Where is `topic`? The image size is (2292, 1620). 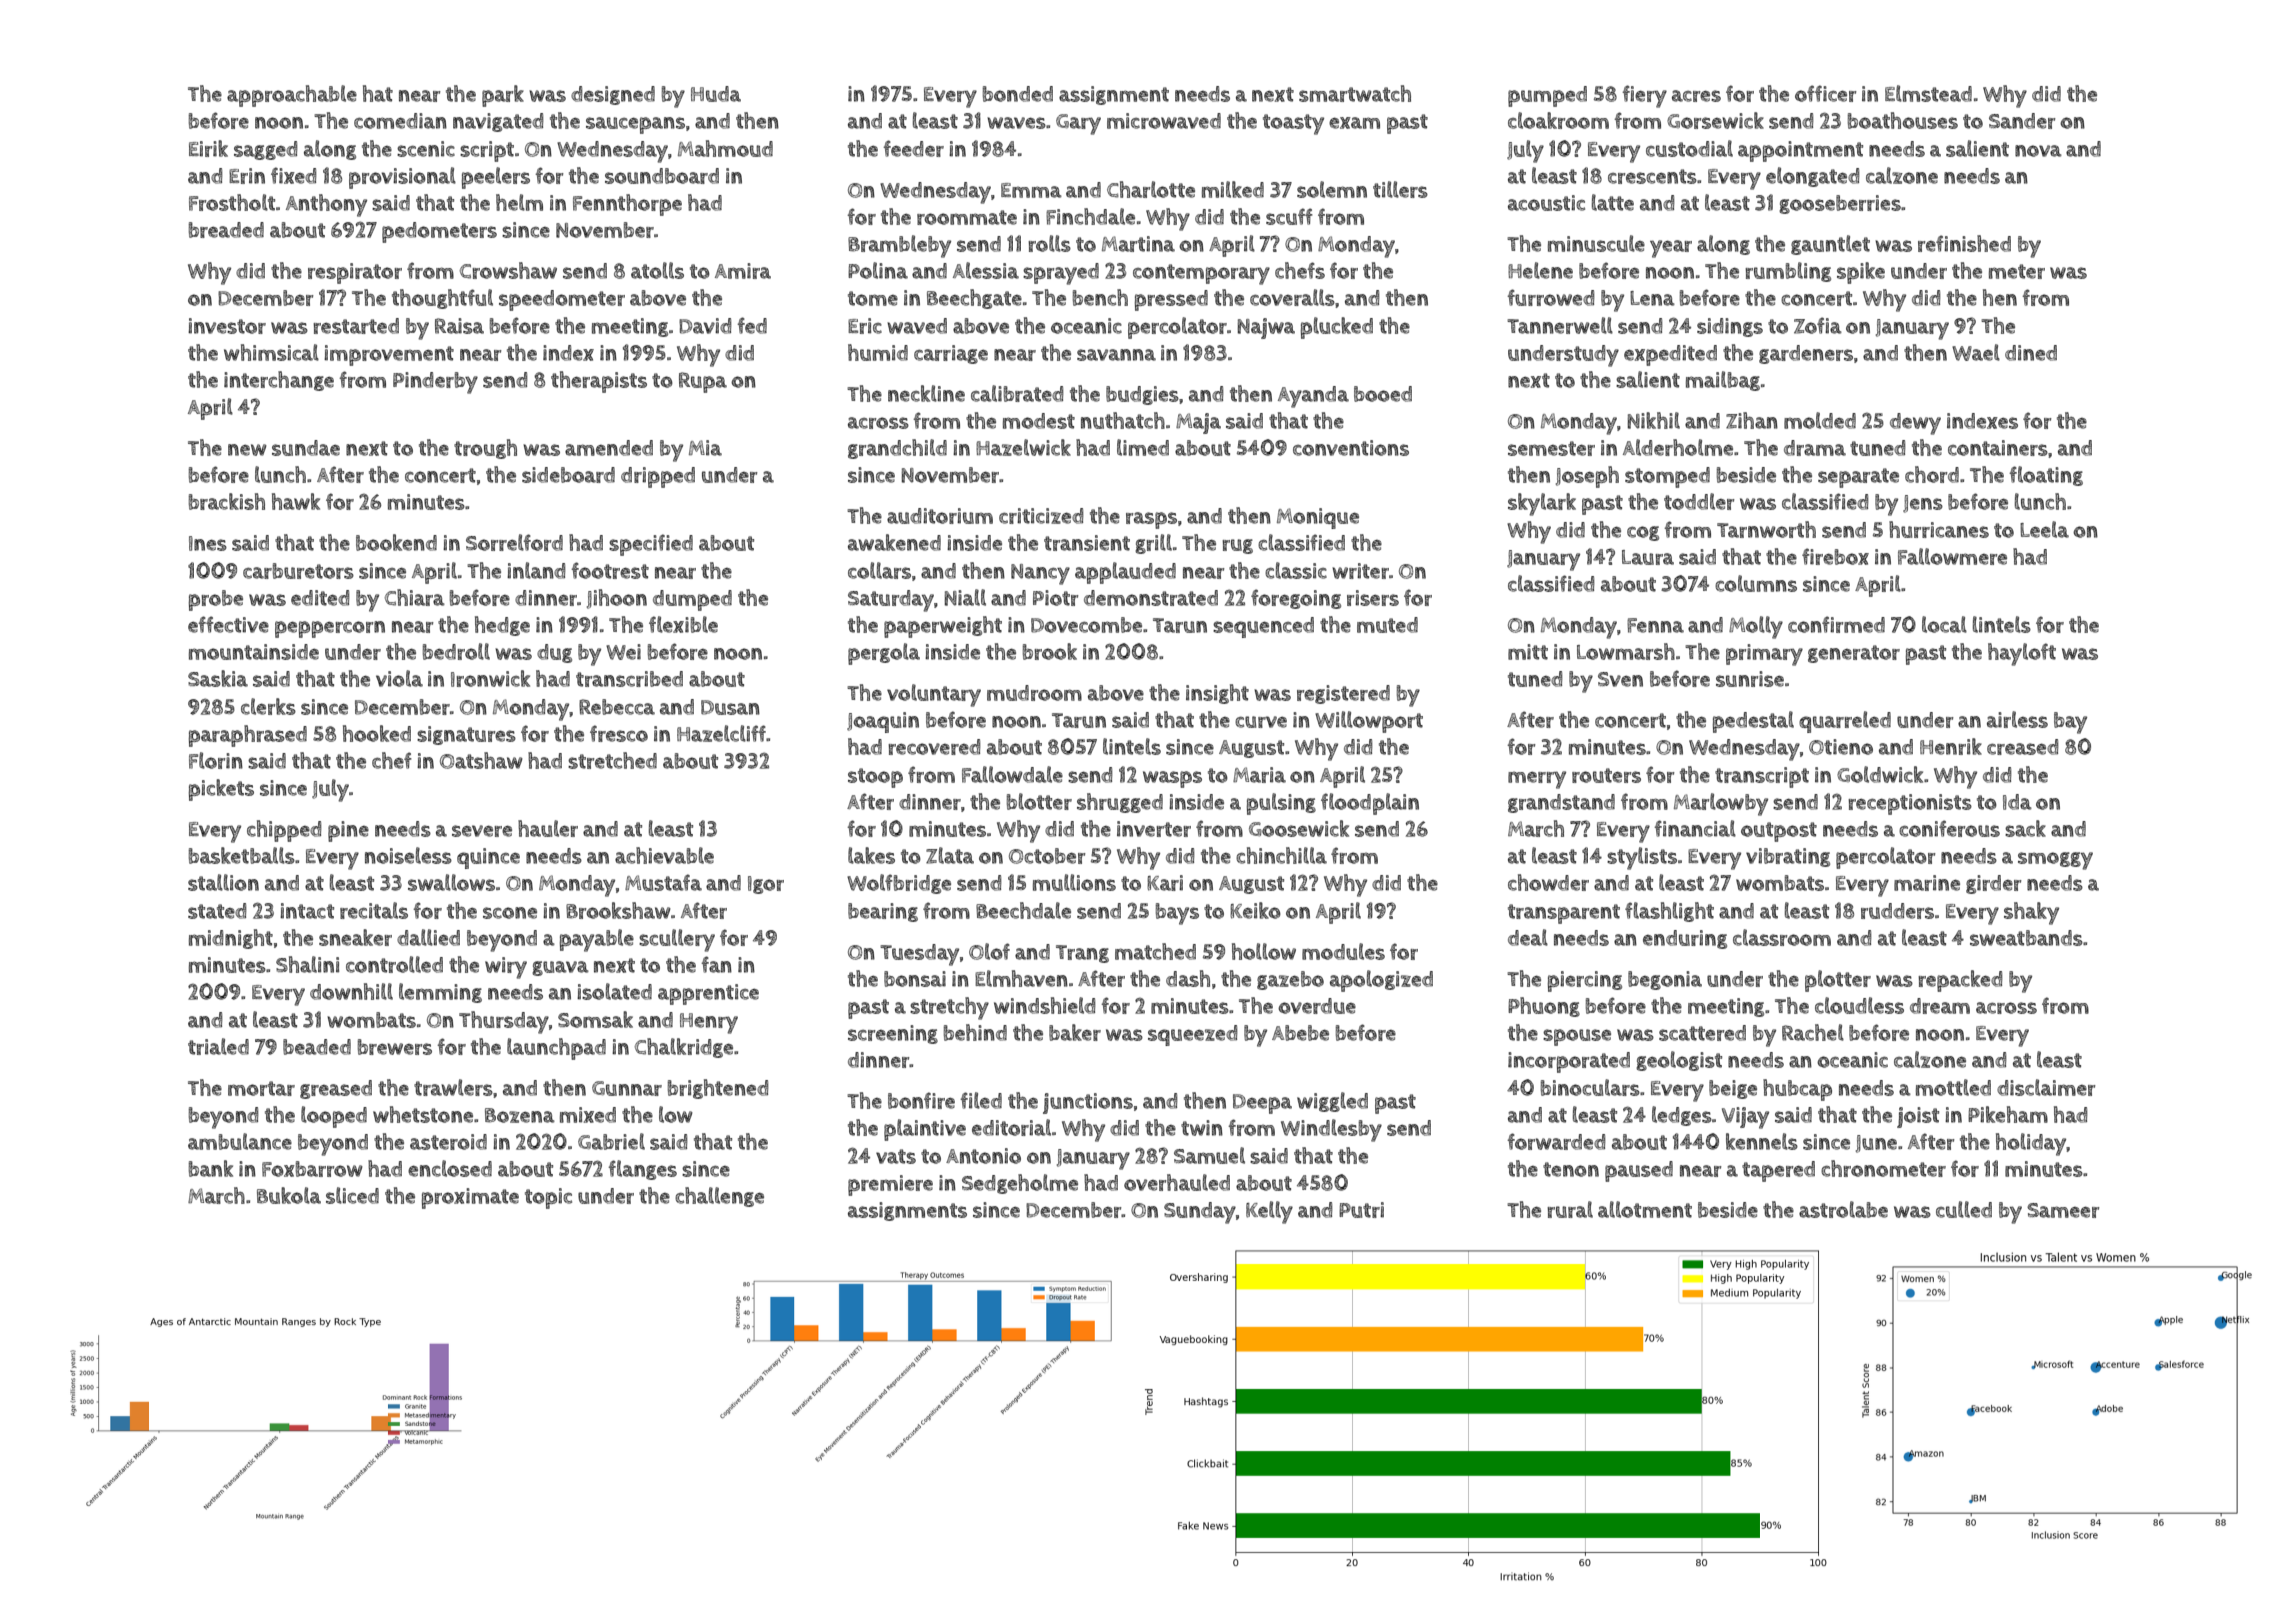
topic is located at coordinates (548, 1198).
